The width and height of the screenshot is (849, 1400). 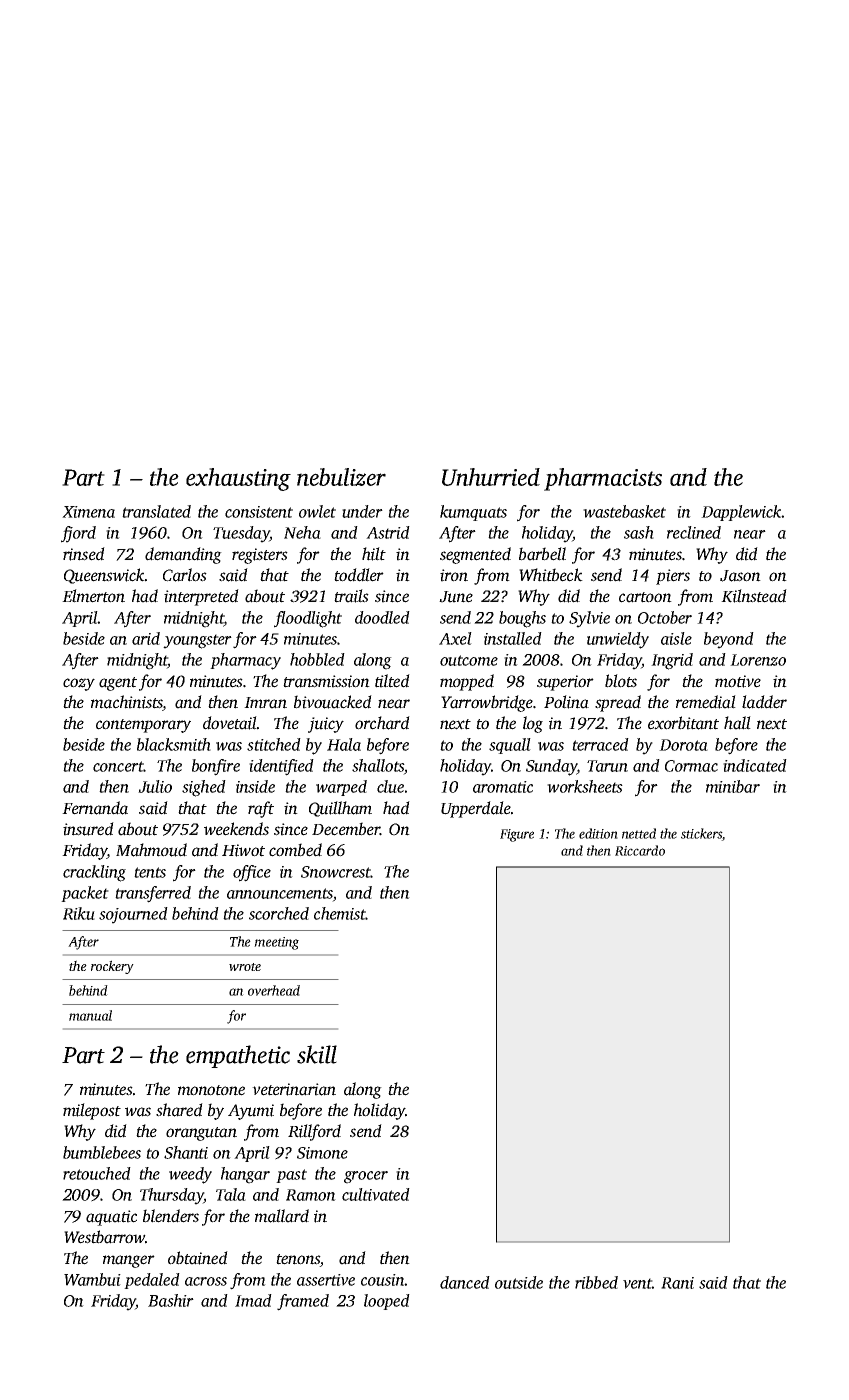 What do you see at coordinates (677, 1283) in the screenshot?
I see `Rani` at bounding box center [677, 1283].
